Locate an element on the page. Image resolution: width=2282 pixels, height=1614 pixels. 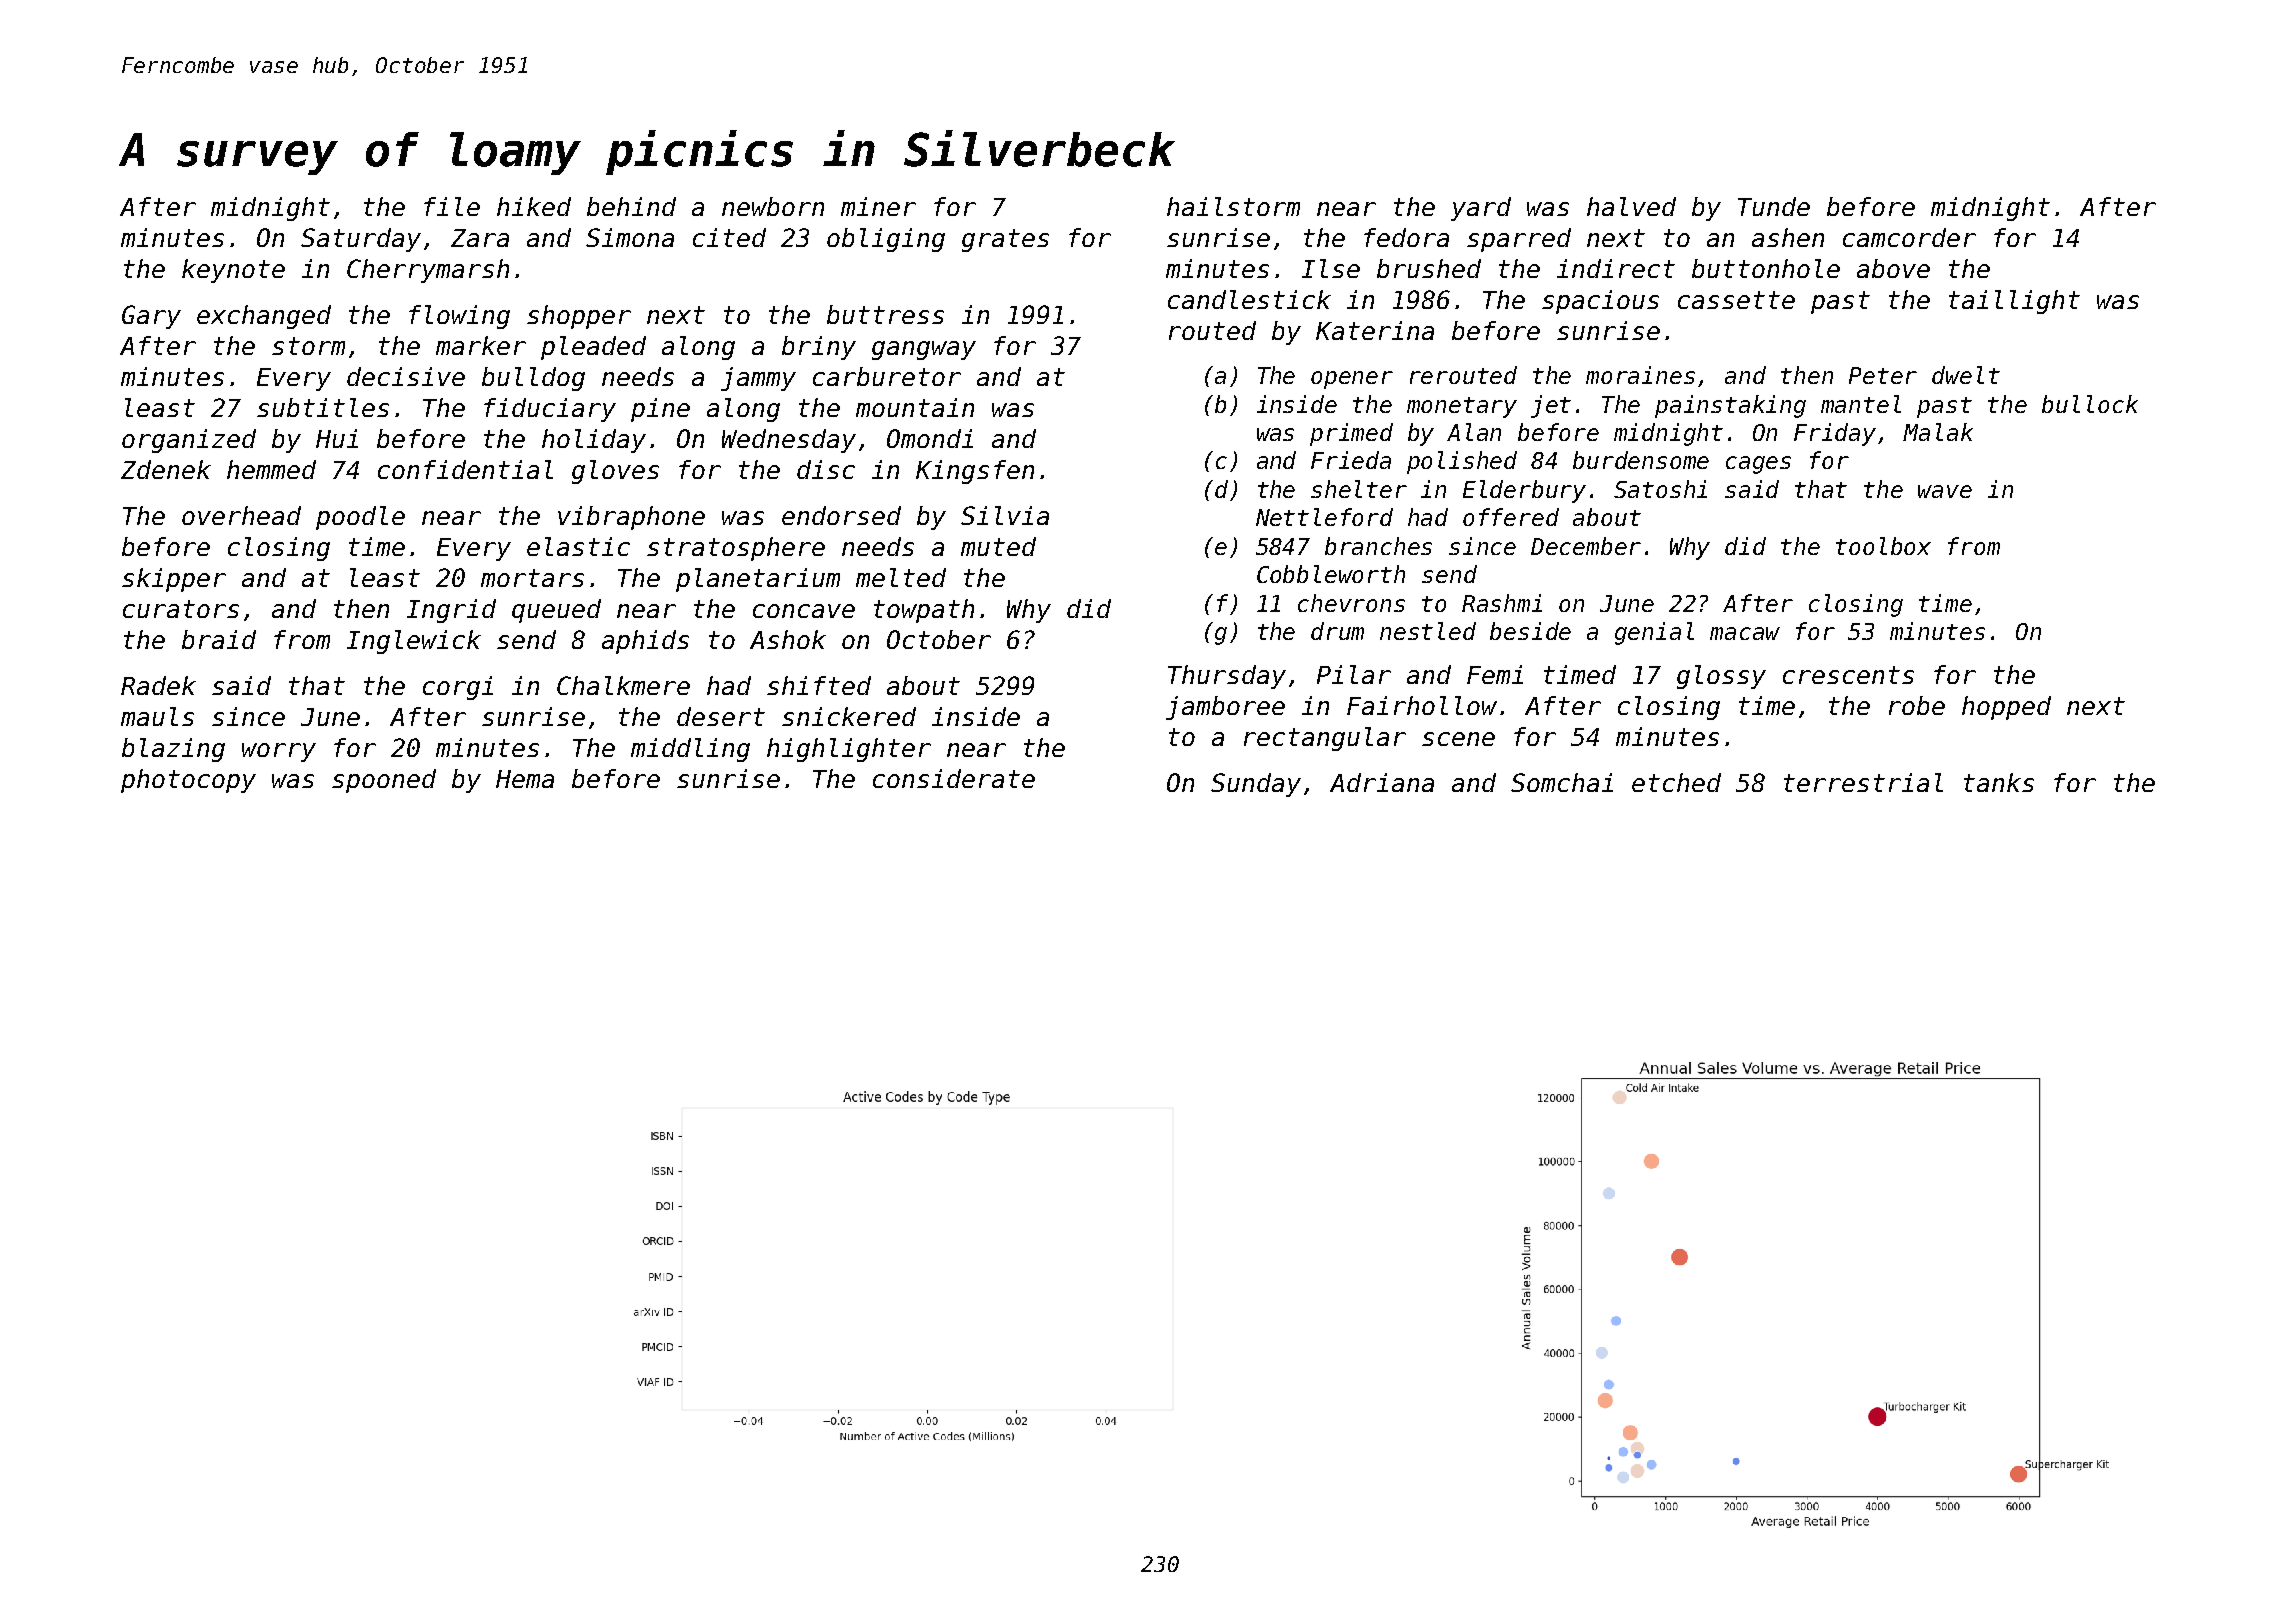
yard is located at coordinates (1481, 209).
